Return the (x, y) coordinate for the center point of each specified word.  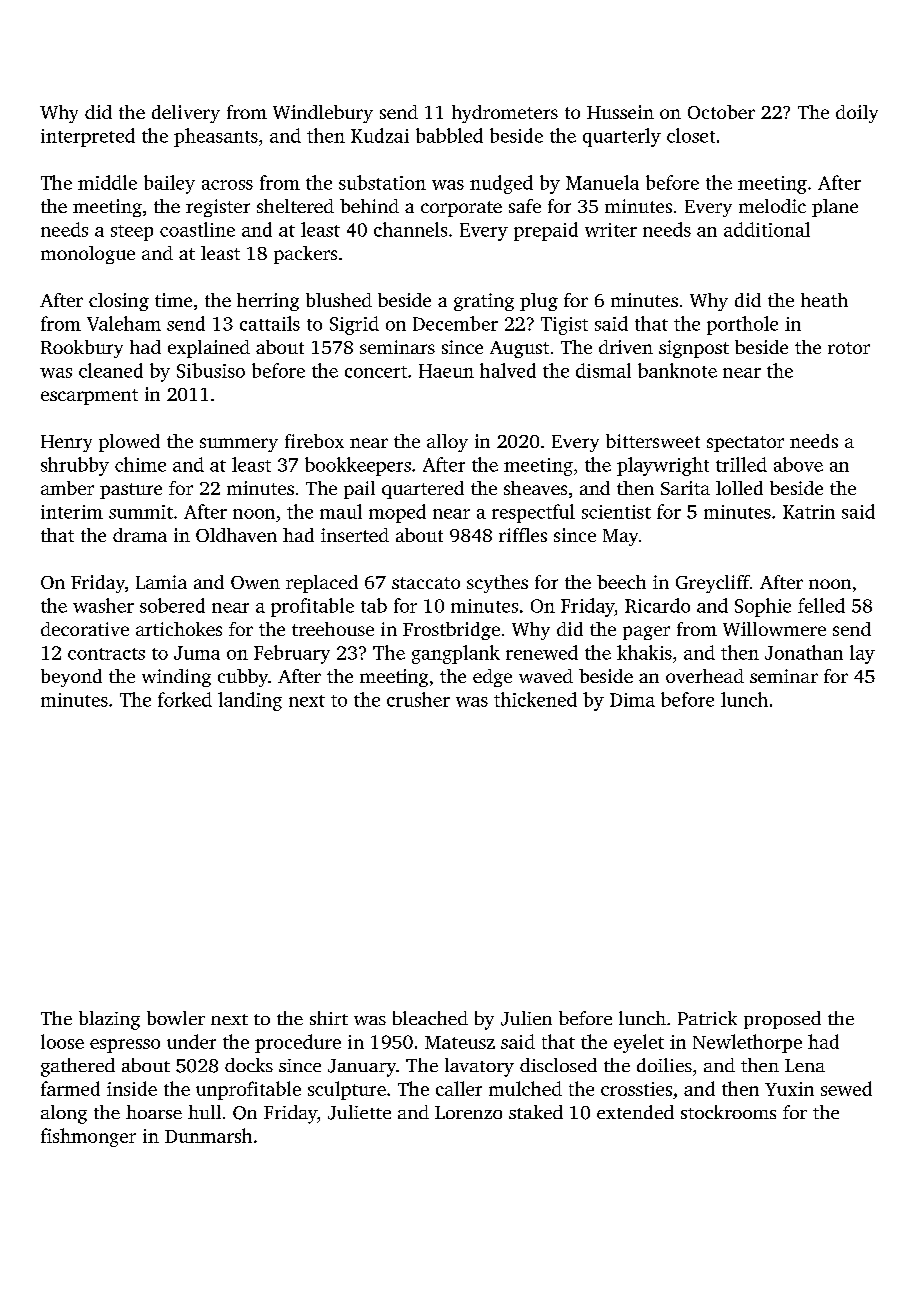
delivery (186, 114)
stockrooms (728, 1112)
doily (857, 114)
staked (536, 1112)
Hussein (620, 112)
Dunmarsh (208, 1135)
